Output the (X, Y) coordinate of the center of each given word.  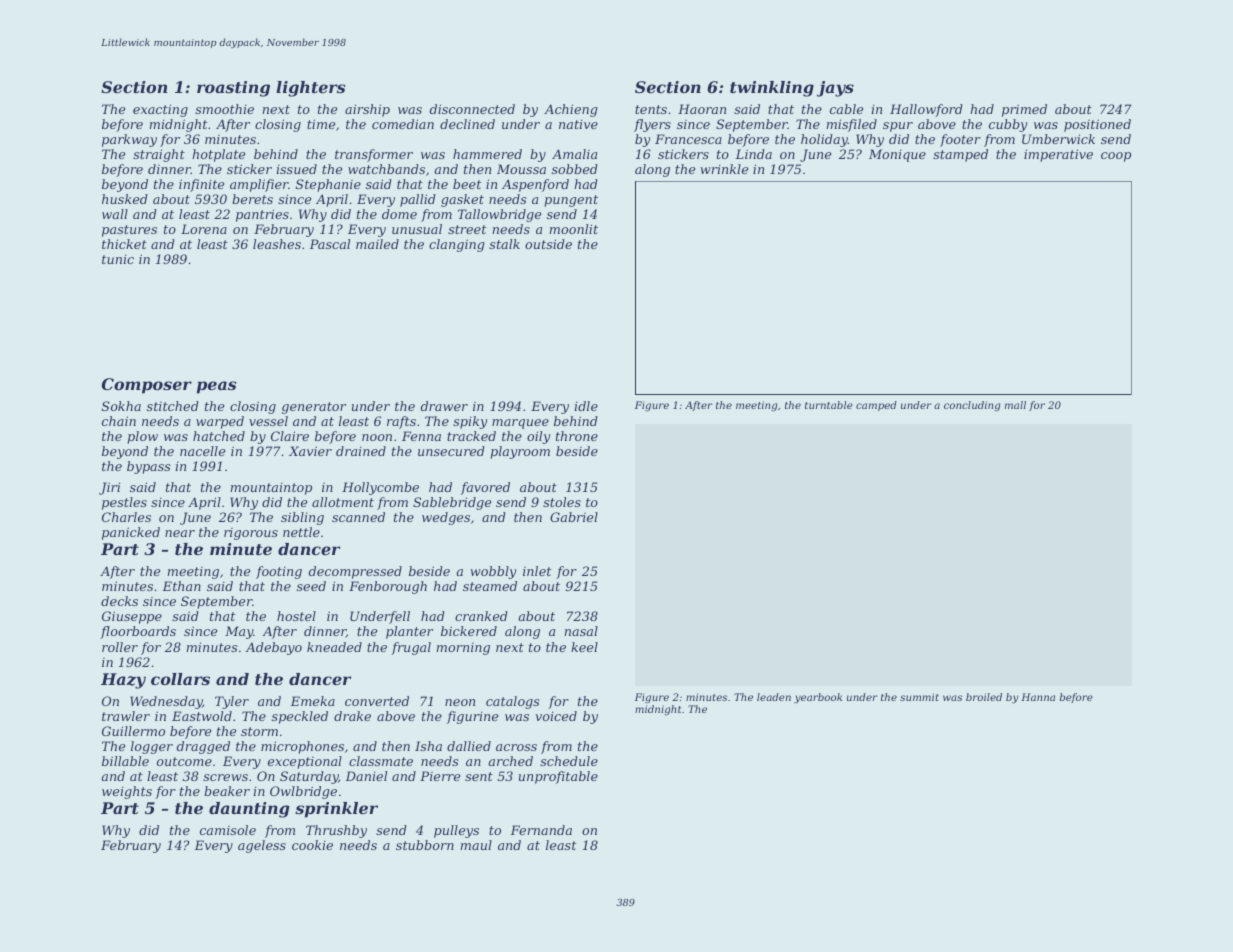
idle (586, 406)
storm (259, 731)
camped (876, 406)
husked (125, 199)
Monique (897, 155)
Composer (147, 386)
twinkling (772, 89)
